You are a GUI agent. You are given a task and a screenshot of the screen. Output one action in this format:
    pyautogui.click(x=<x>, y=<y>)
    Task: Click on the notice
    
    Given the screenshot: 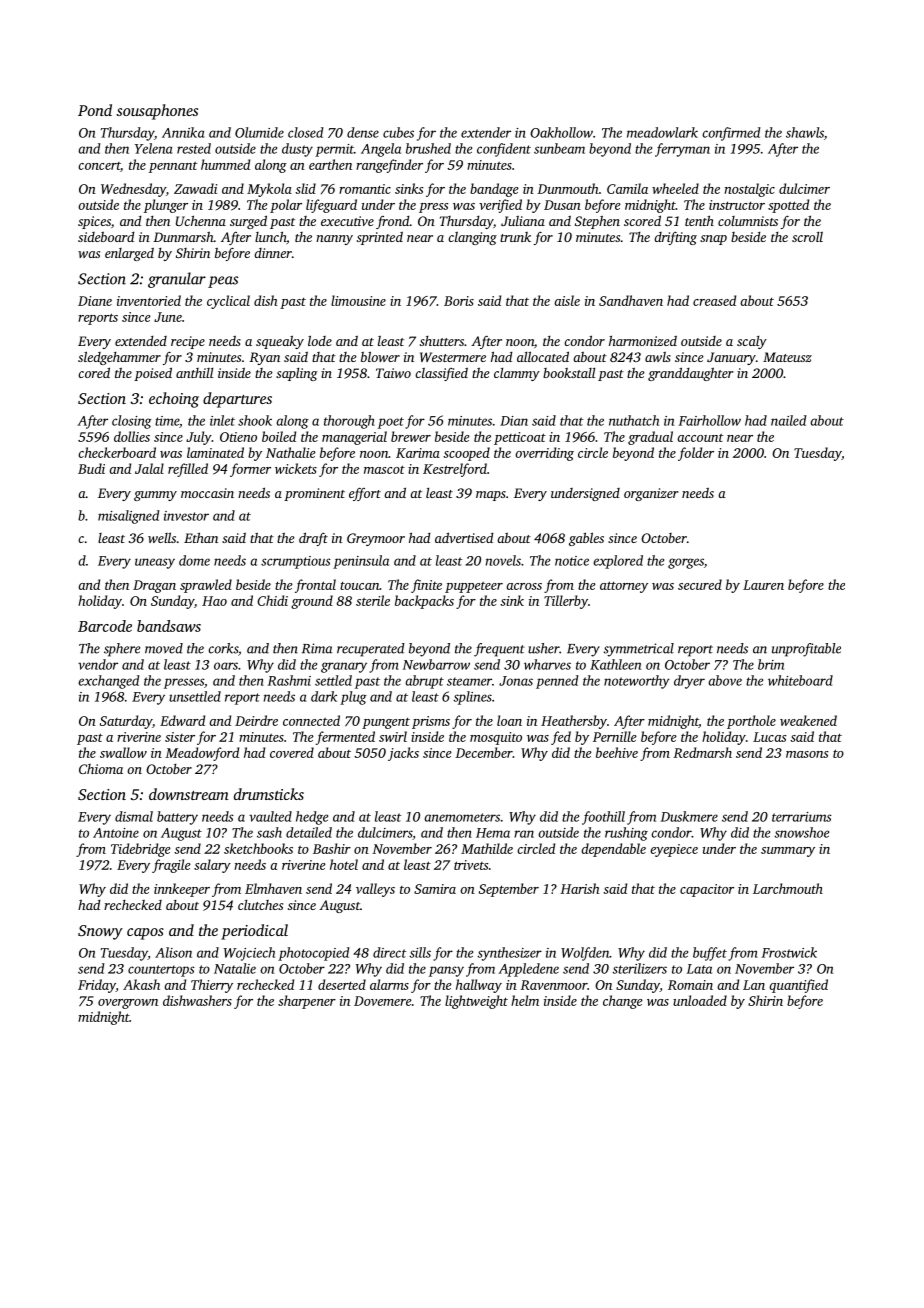 What is the action you would take?
    pyautogui.click(x=572, y=561)
